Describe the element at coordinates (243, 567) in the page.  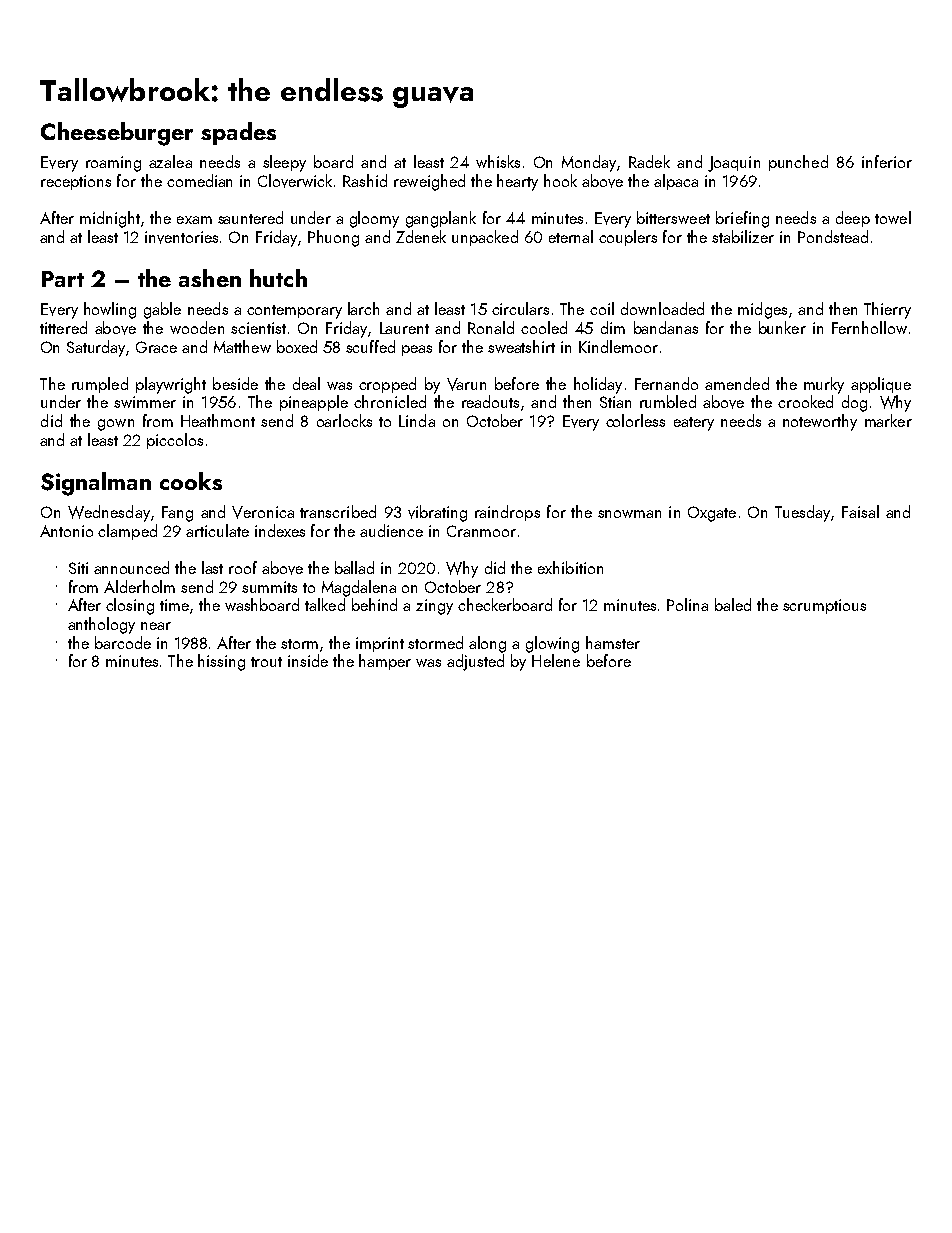
I see `roof` at that location.
